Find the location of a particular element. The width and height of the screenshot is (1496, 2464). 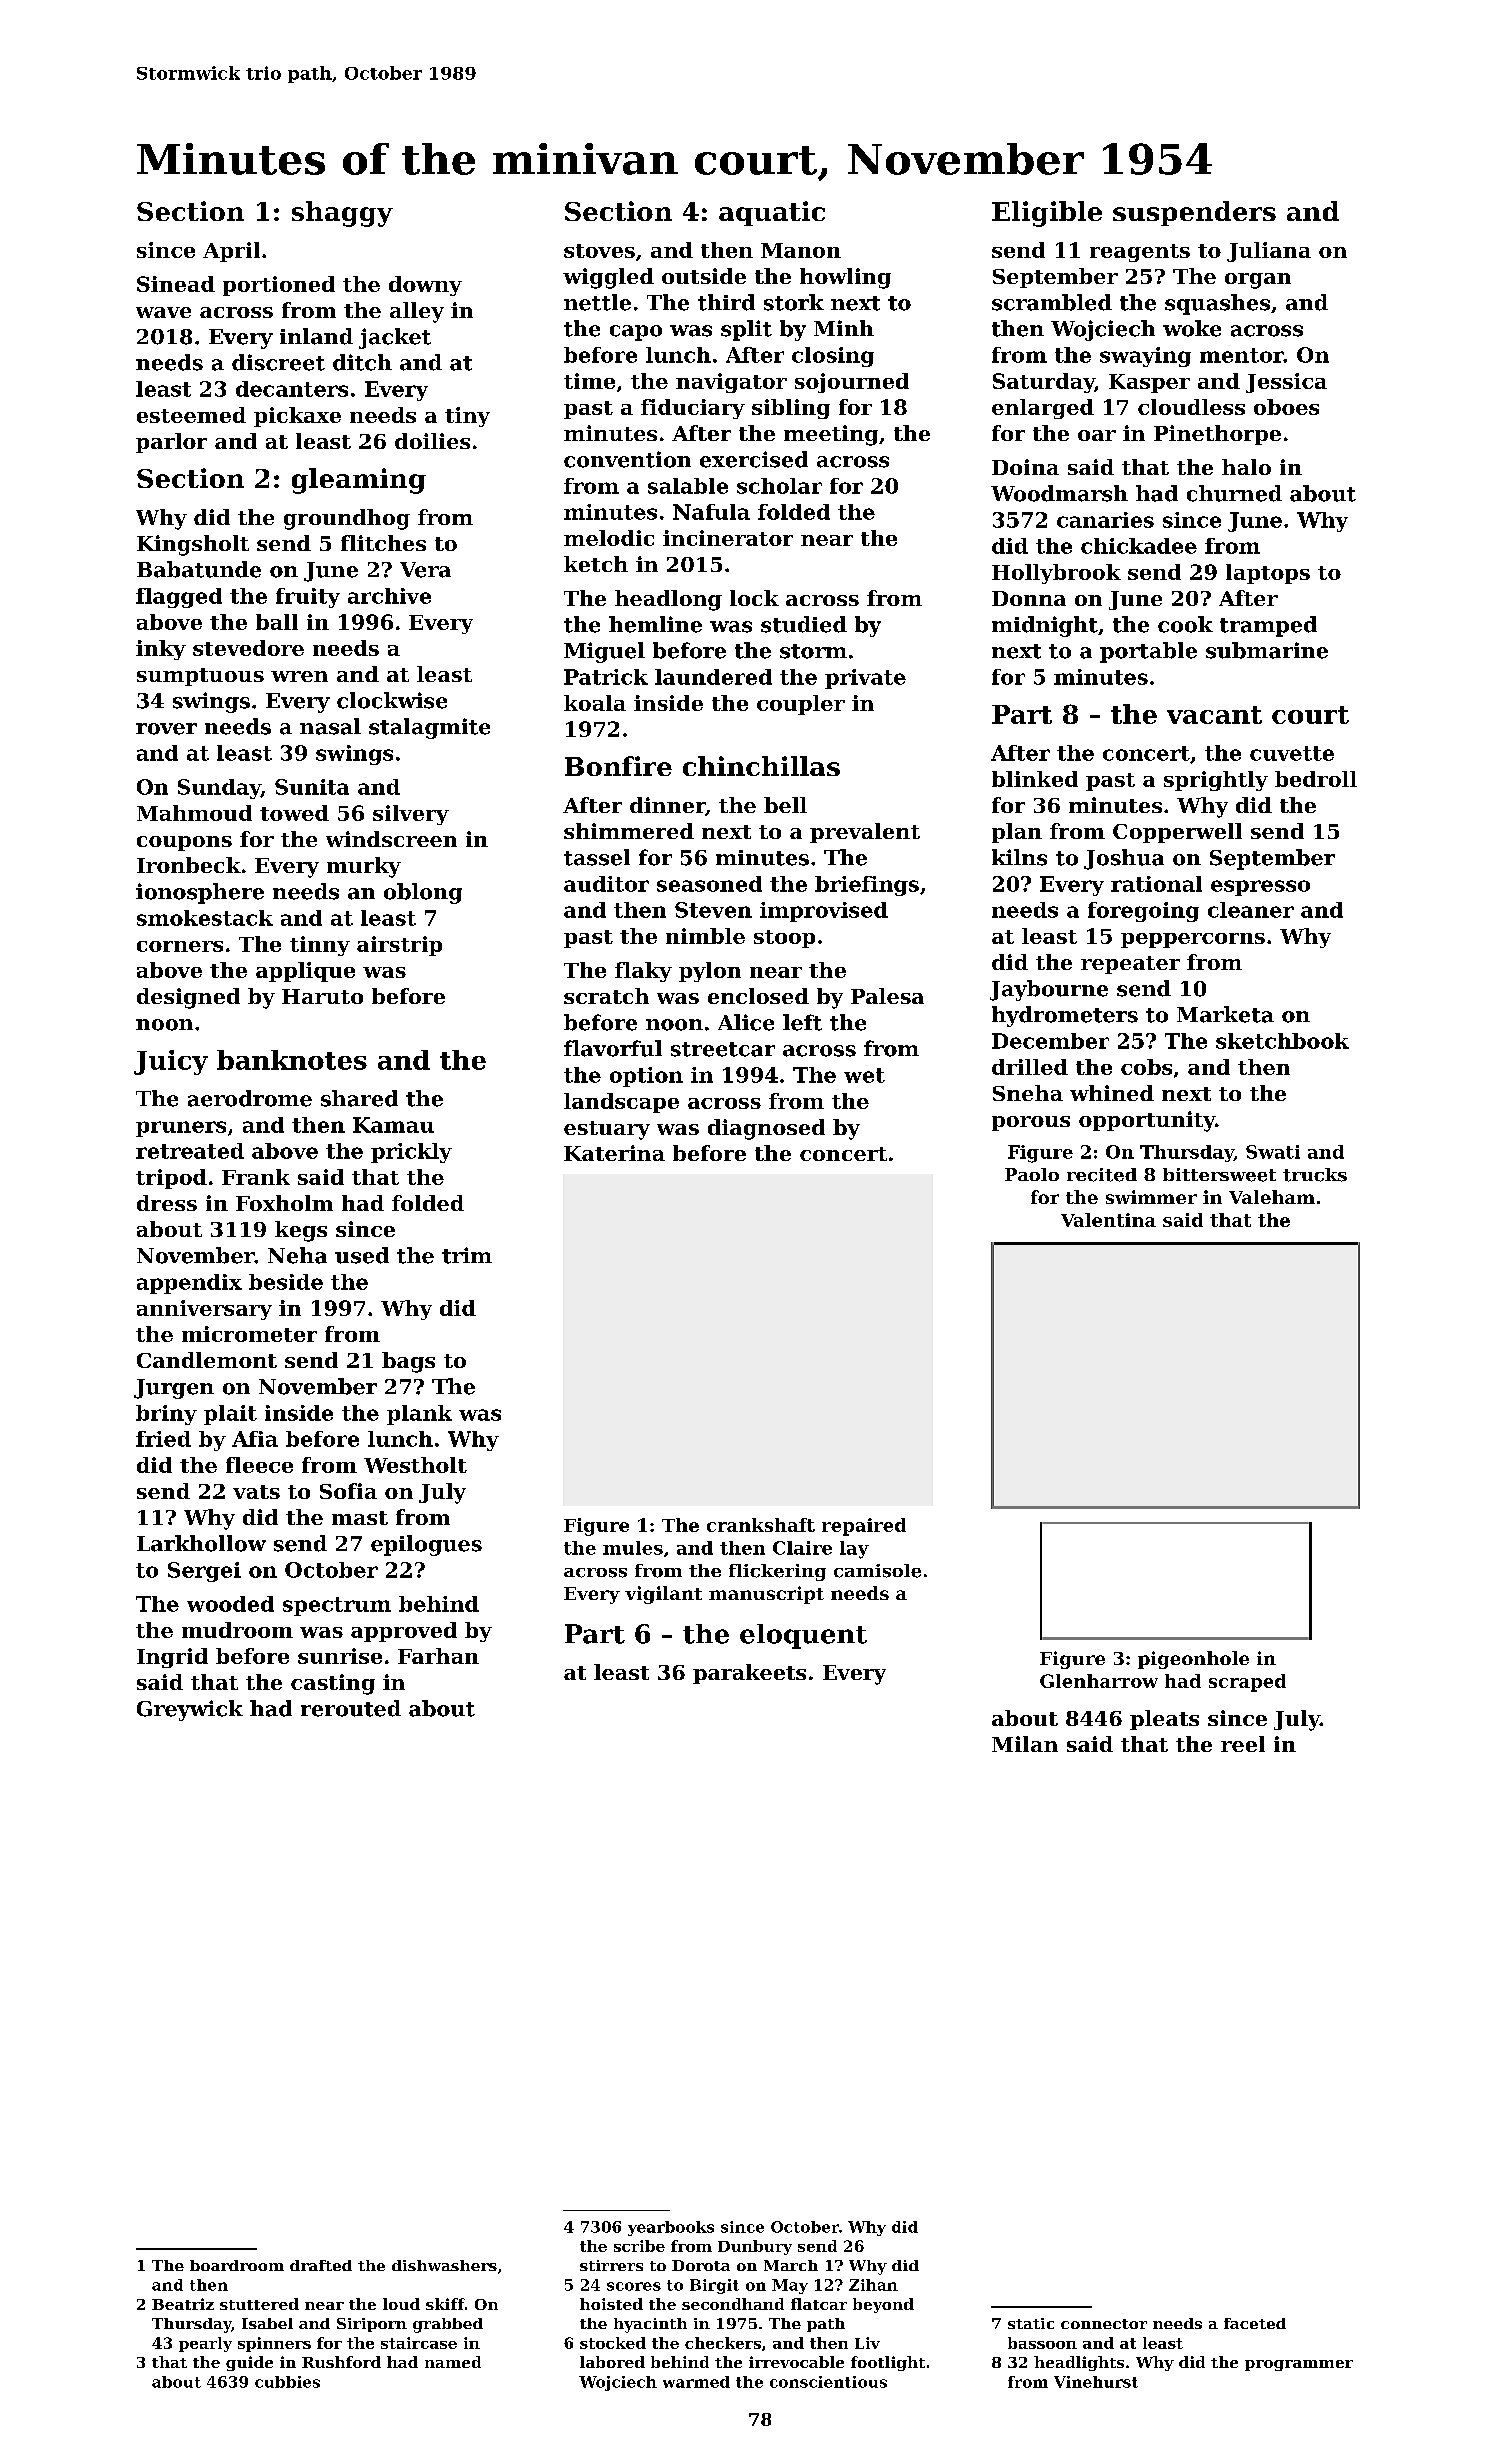

Sinead is located at coordinates (176, 284).
